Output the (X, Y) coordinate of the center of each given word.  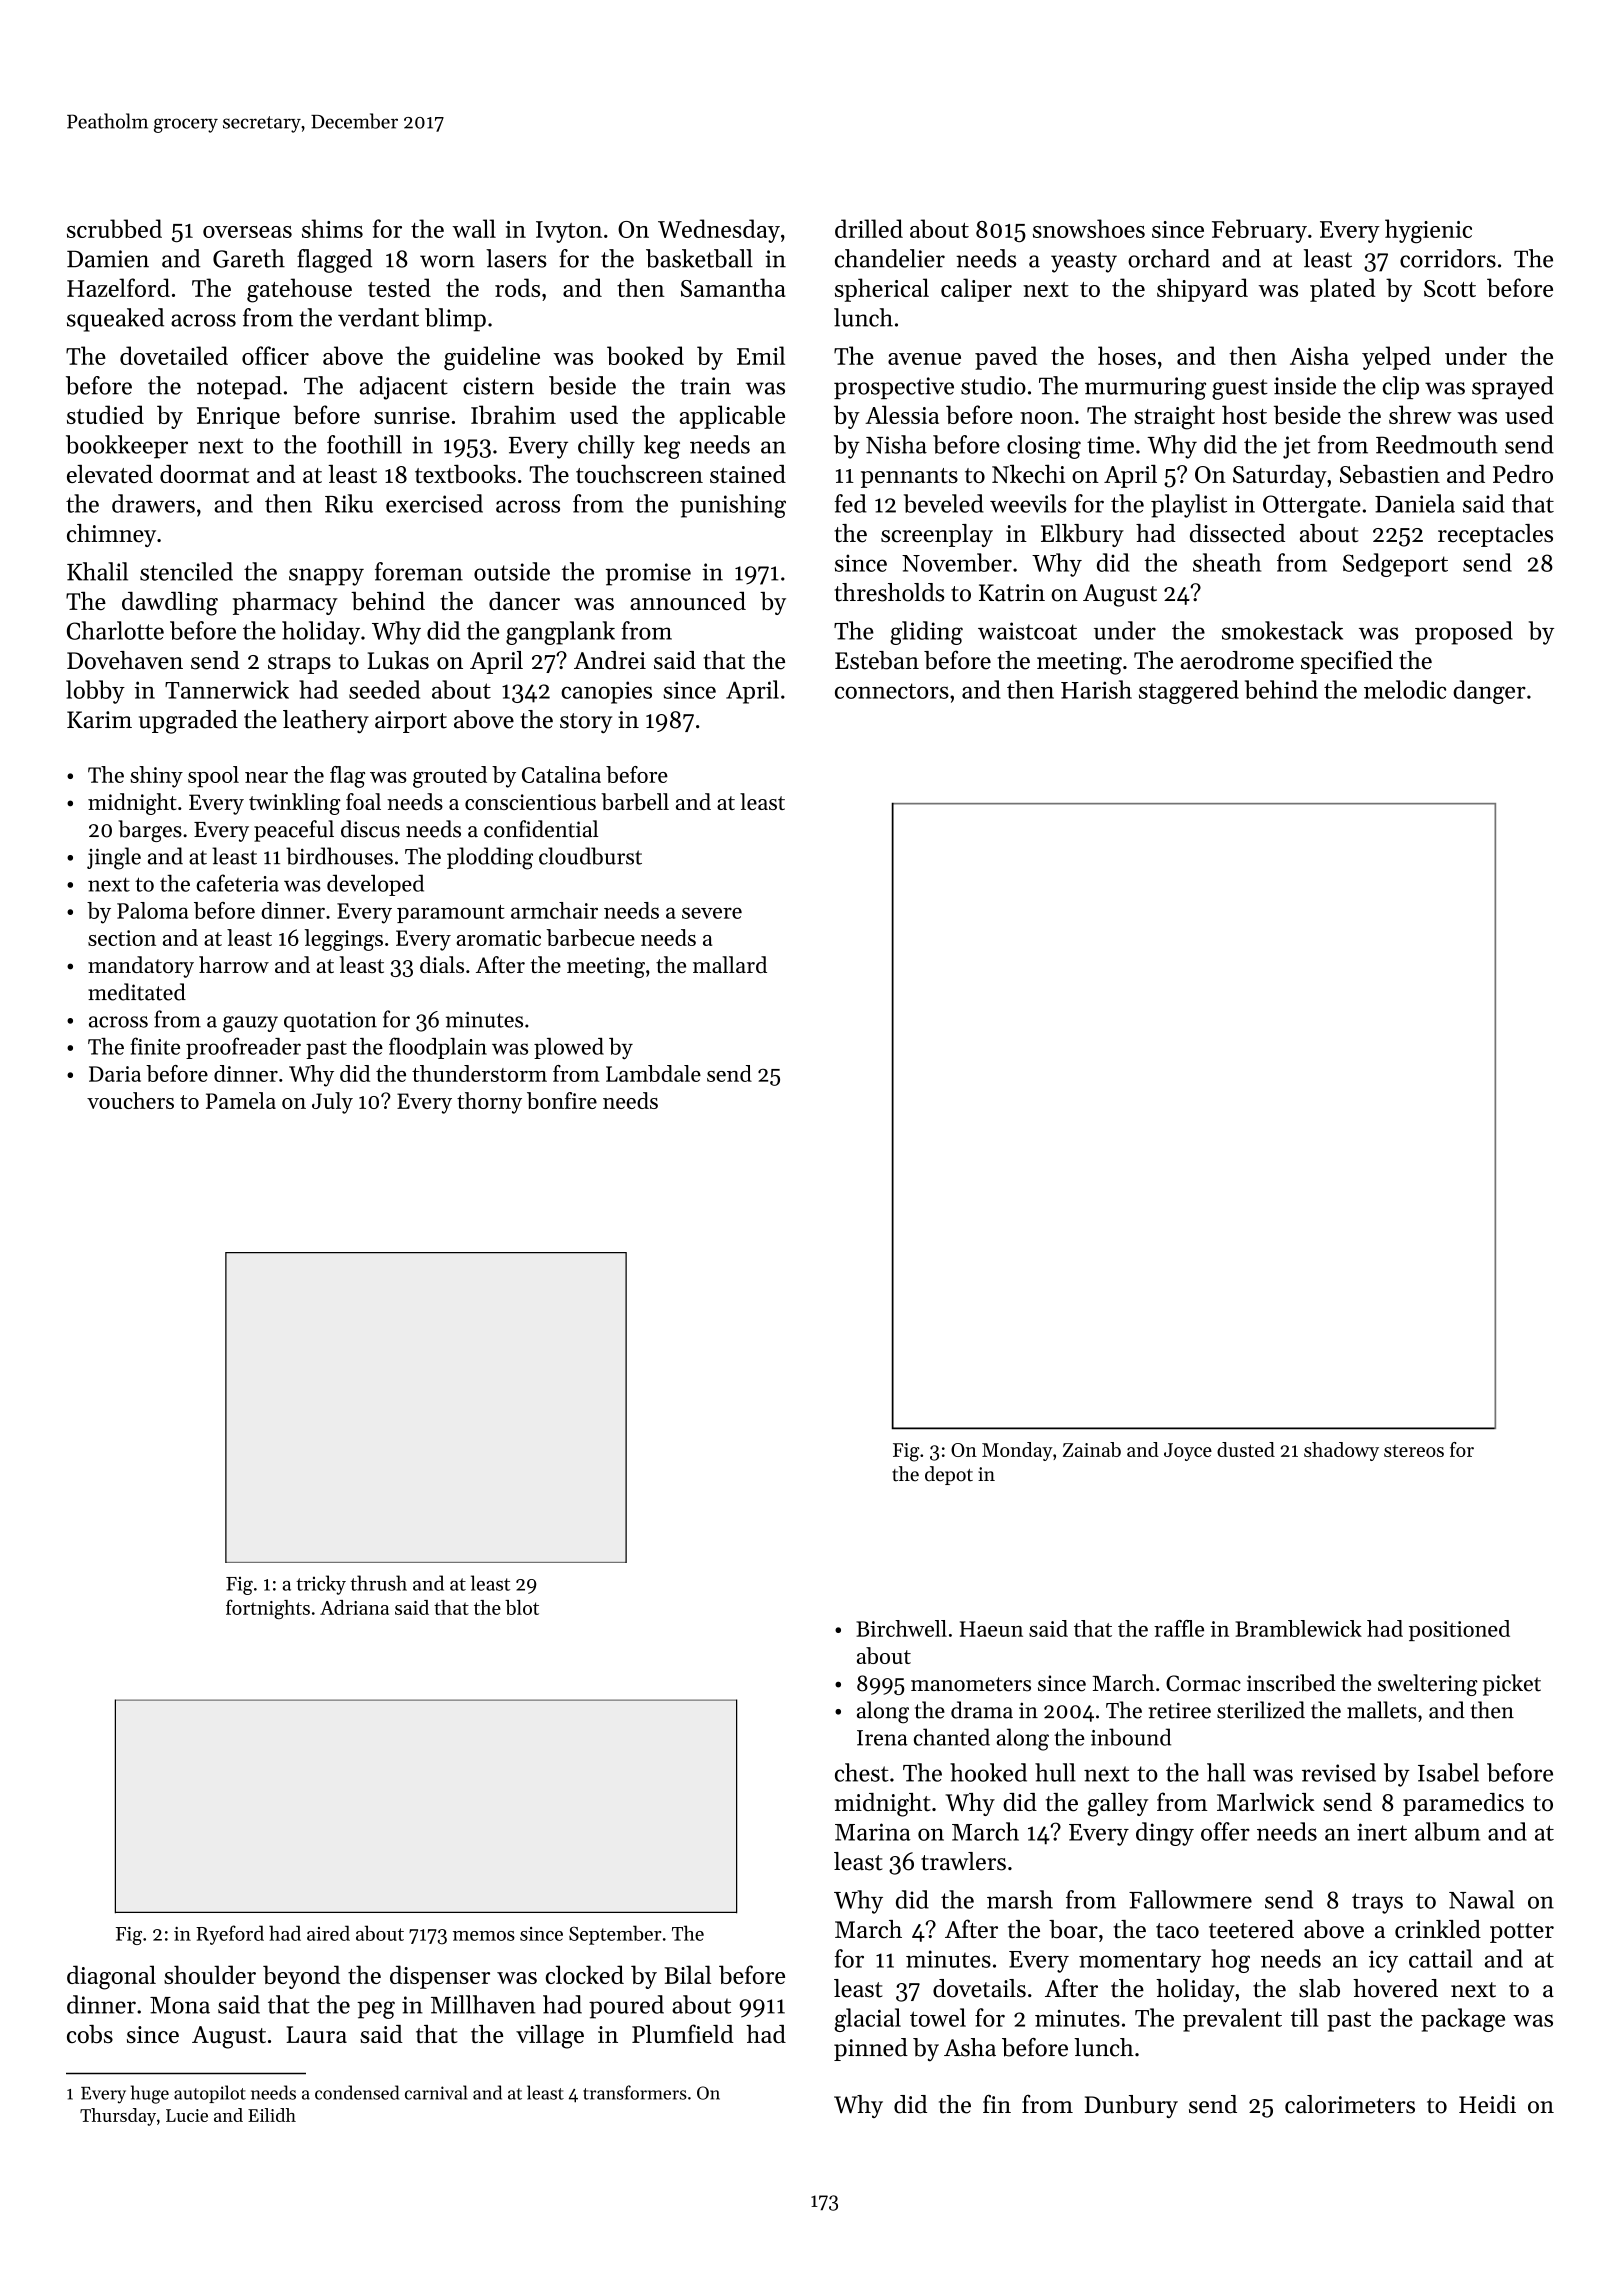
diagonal (111, 1977)
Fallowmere (1190, 1899)
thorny (489, 1103)
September (615, 1935)
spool (213, 777)
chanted (952, 1737)
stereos (1414, 1451)
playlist (1189, 506)
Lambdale (653, 1073)
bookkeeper (127, 447)
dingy (1165, 1834)
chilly (606, 447)
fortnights (268, 1609)
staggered (1189, 692)
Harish (1096, 689)
